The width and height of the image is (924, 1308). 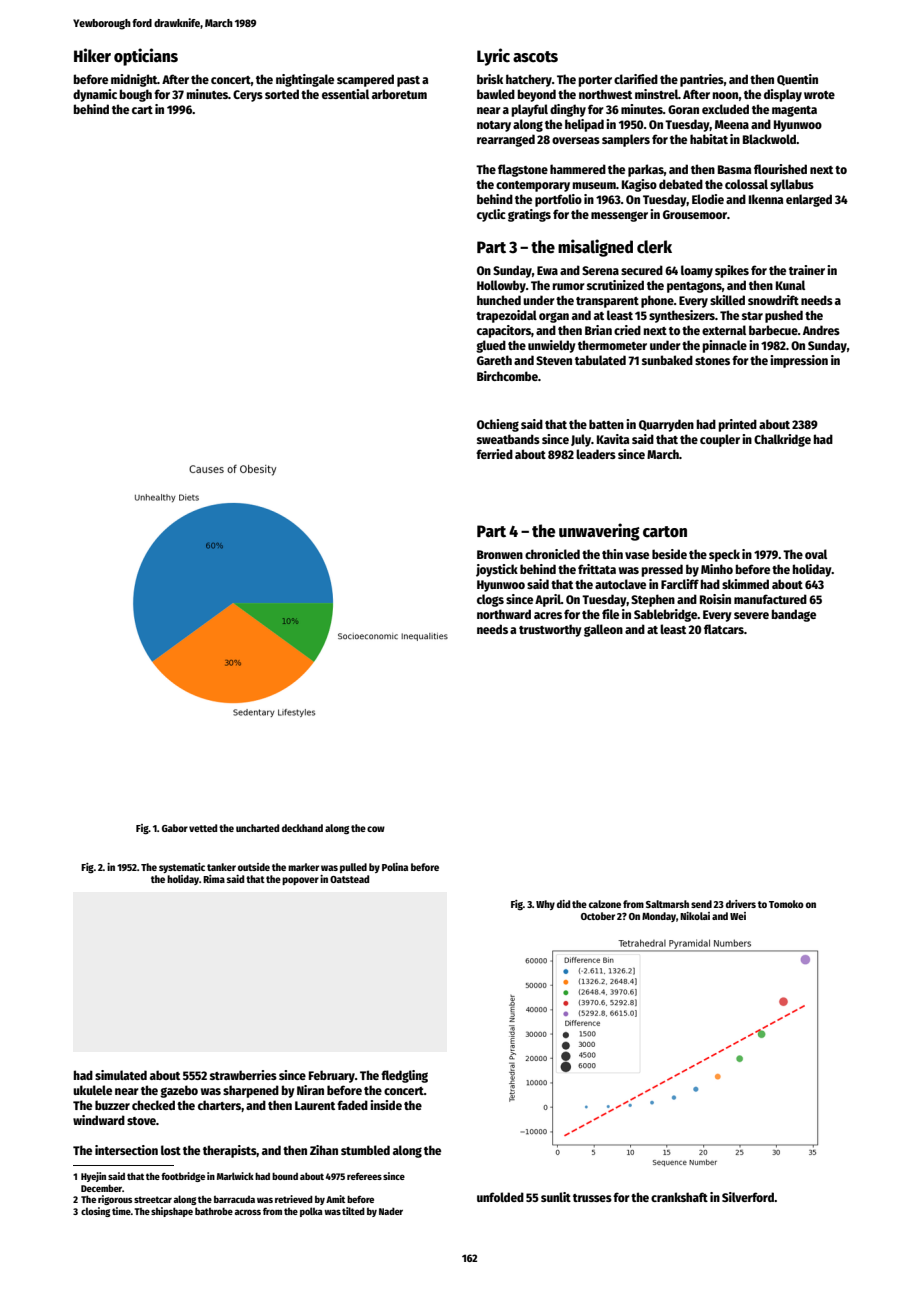 I want to click on secured, so click(x=642, y=270).
